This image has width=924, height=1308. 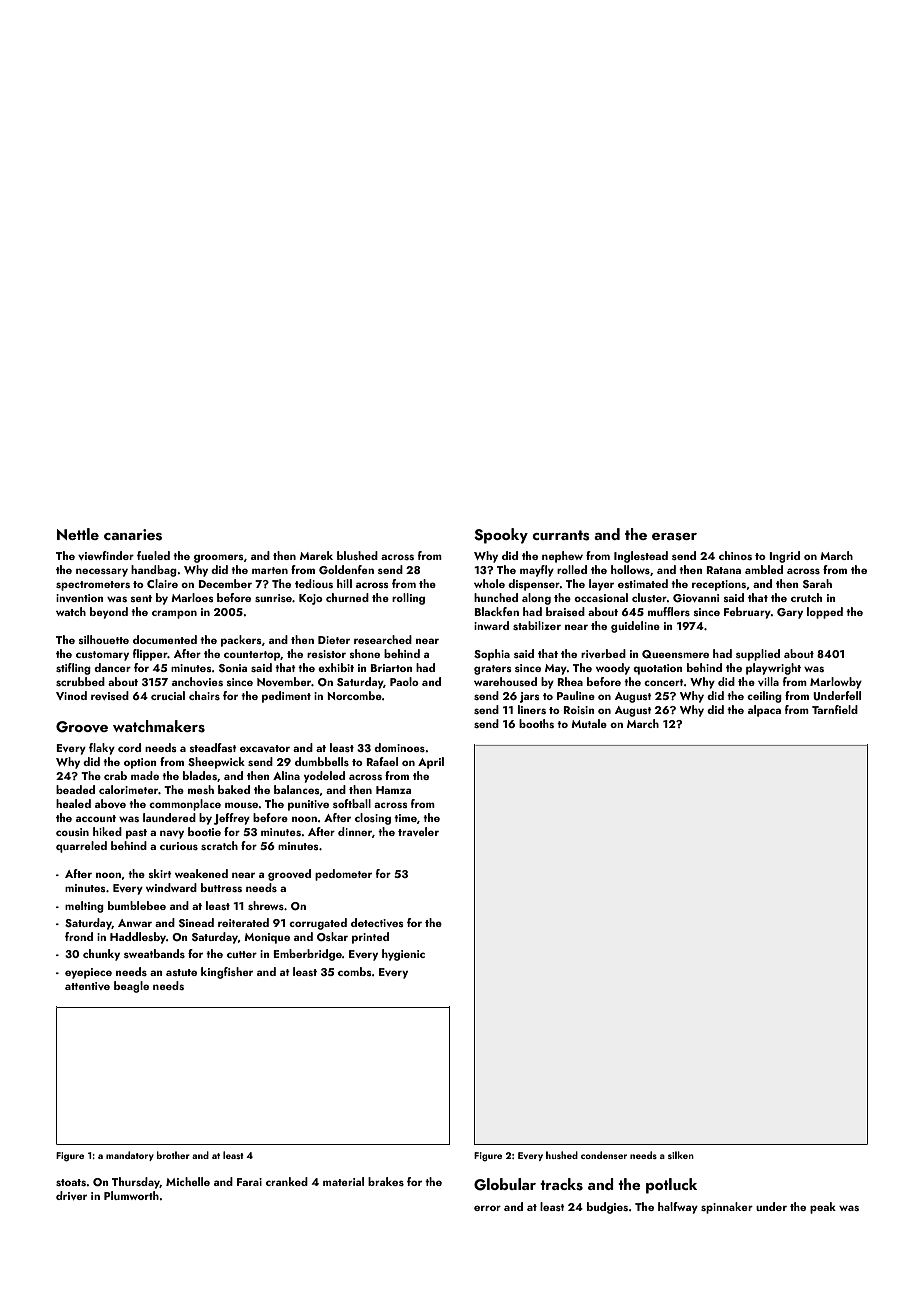 I want to click on Marek, so click(x=316, y=555).
